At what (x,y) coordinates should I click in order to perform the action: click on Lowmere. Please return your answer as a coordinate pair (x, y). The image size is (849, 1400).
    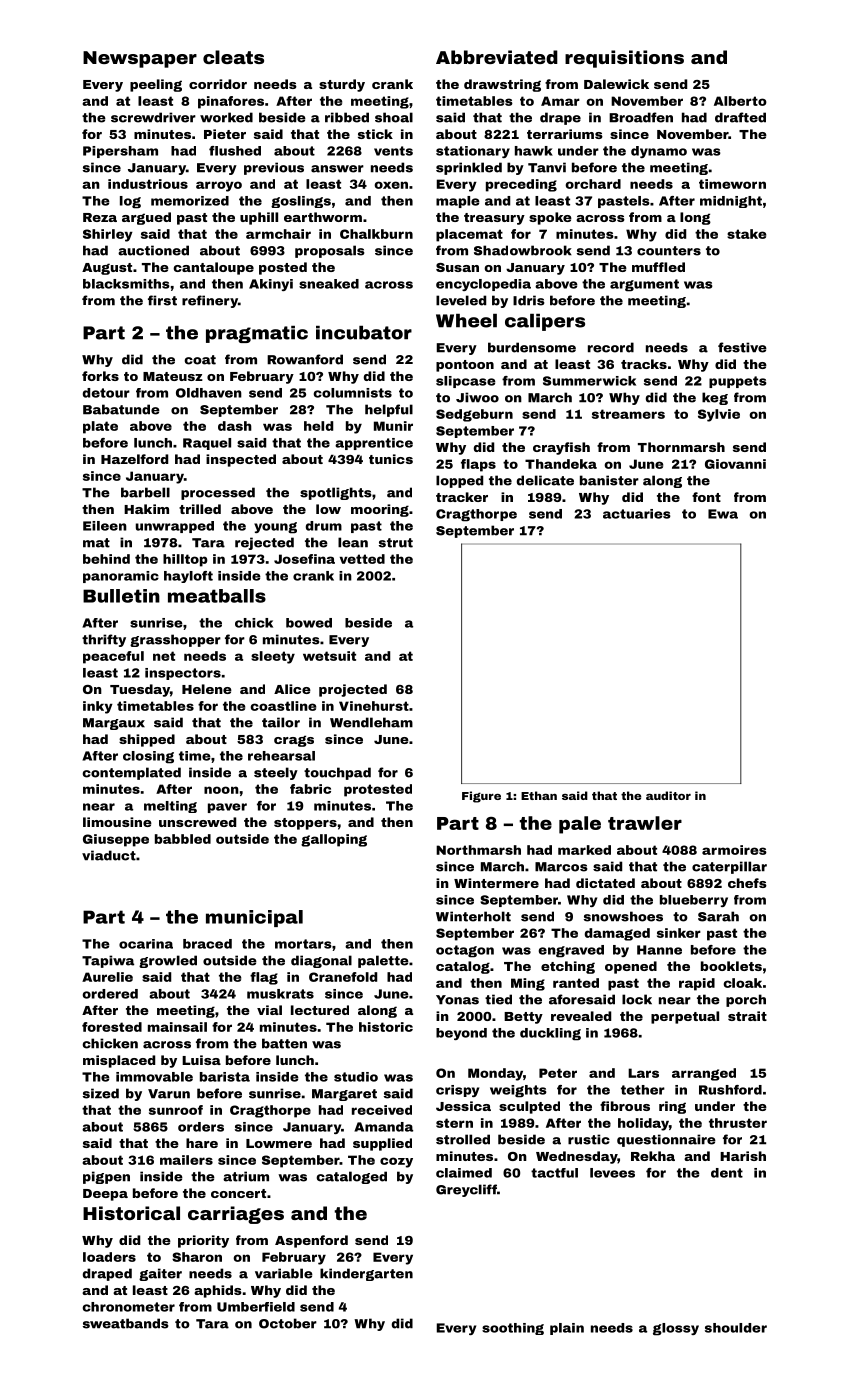
    Looking at the image, I should click on (279, 1143).
